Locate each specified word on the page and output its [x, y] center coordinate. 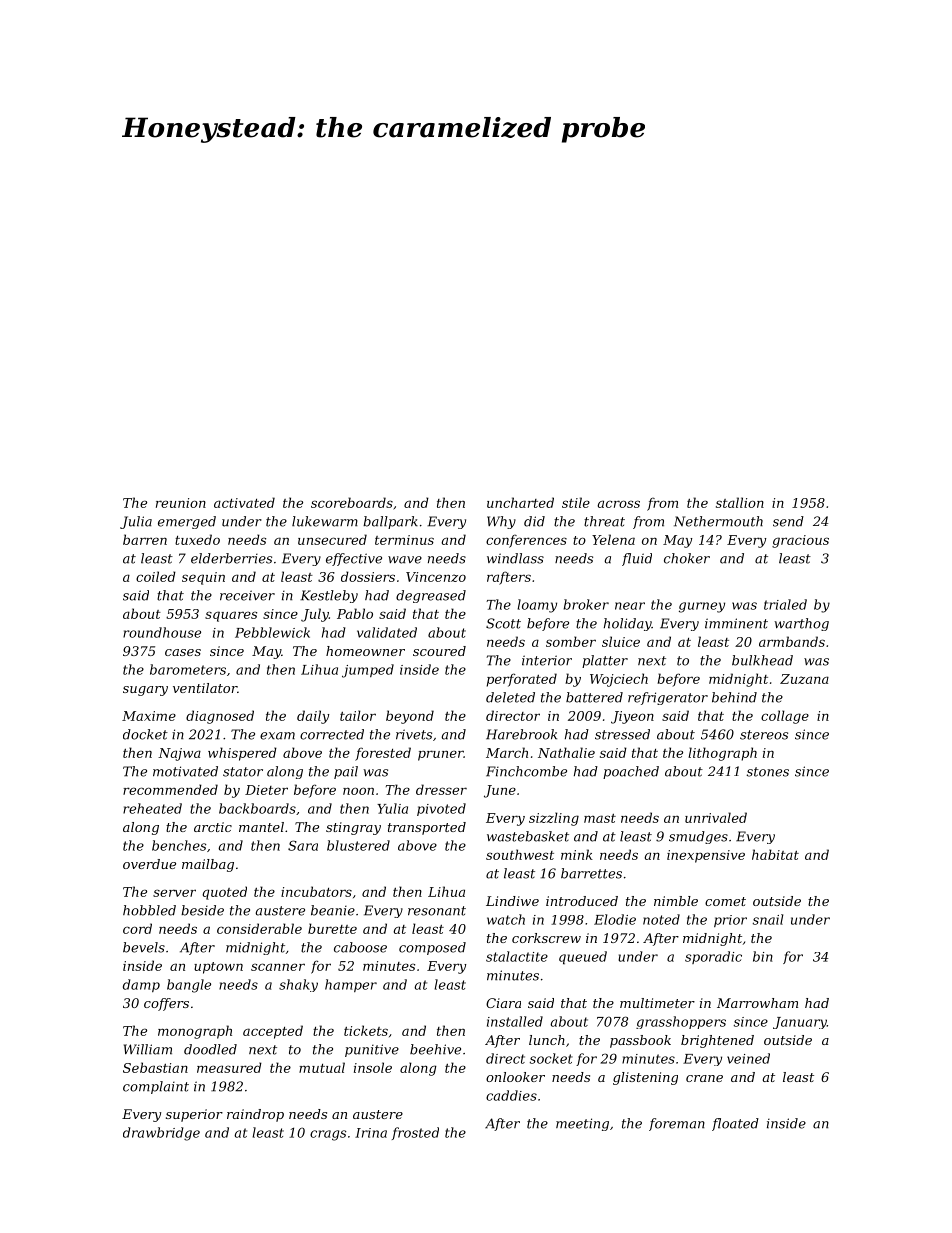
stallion [740, 502]
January [800, 1023]
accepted [273, 1032]
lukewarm [325, 521]
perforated [522, 680]
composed [432, 948]
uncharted [520, 502]
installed [515, 1021]
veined [748, 1058]
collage [785, 717]
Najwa [179, 754]
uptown [218, 968]
